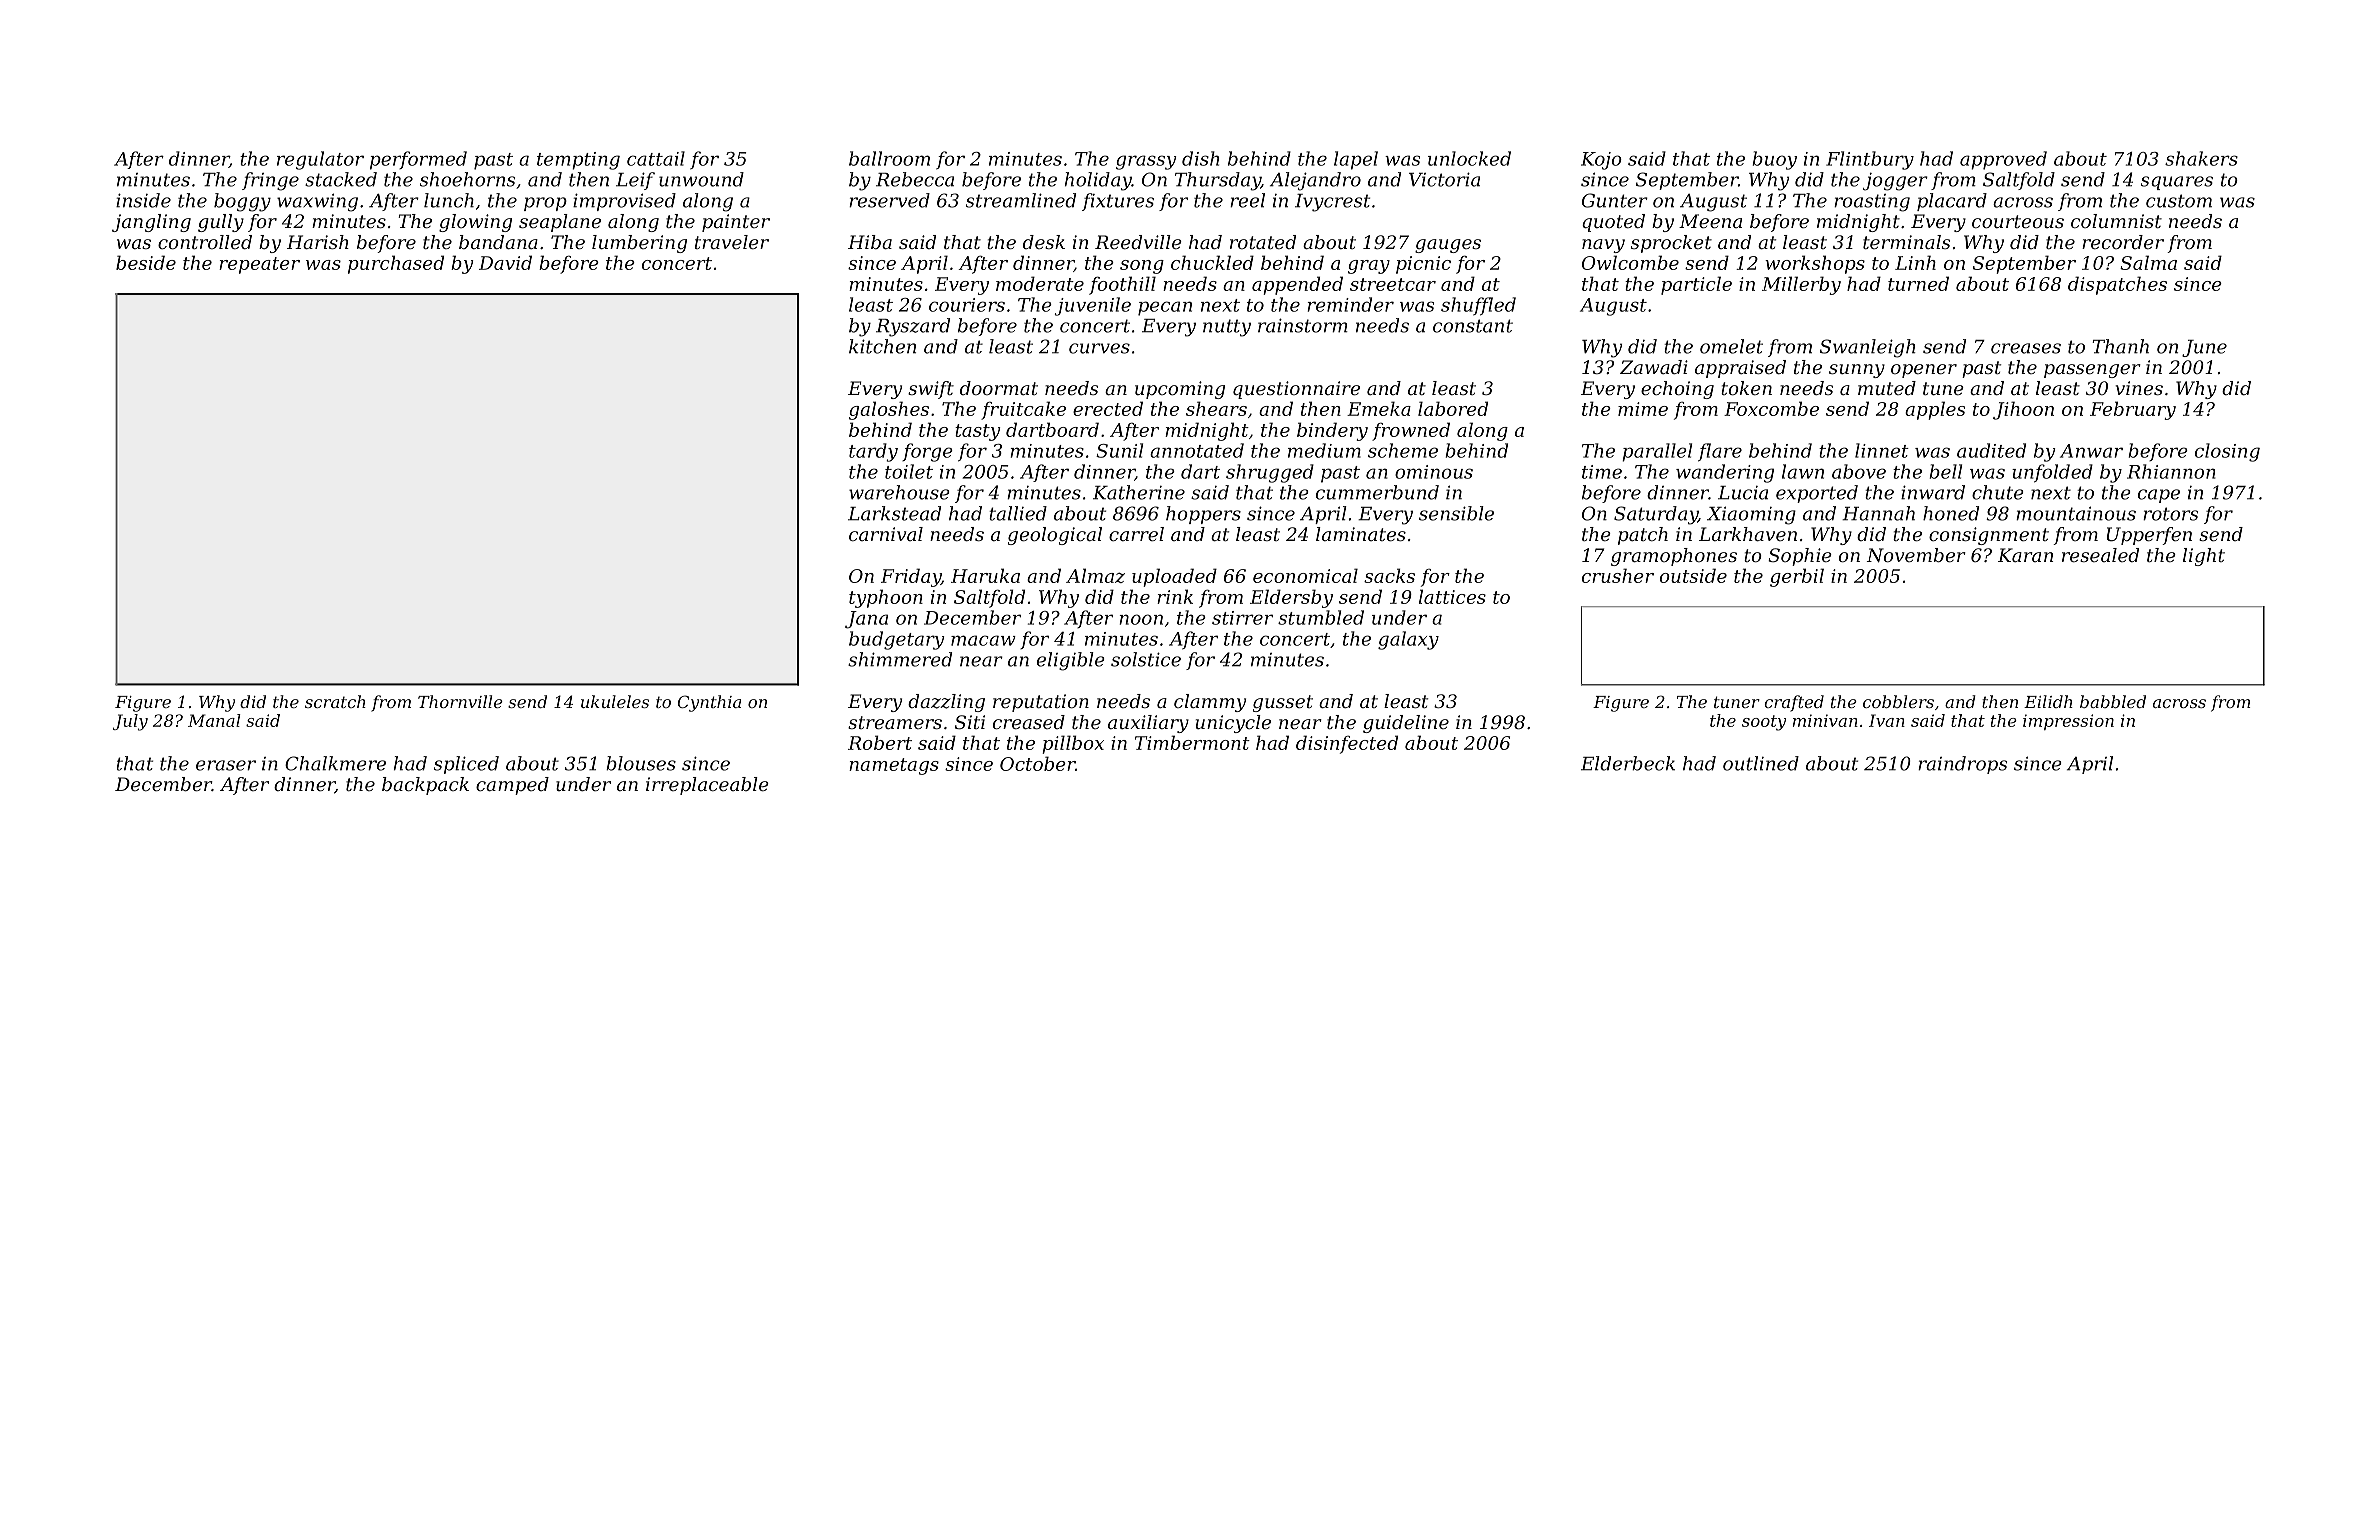 Image resolution: width=2380 pixels, height=1540 pixels. I want to click on Karan, so click(2026, 555).
